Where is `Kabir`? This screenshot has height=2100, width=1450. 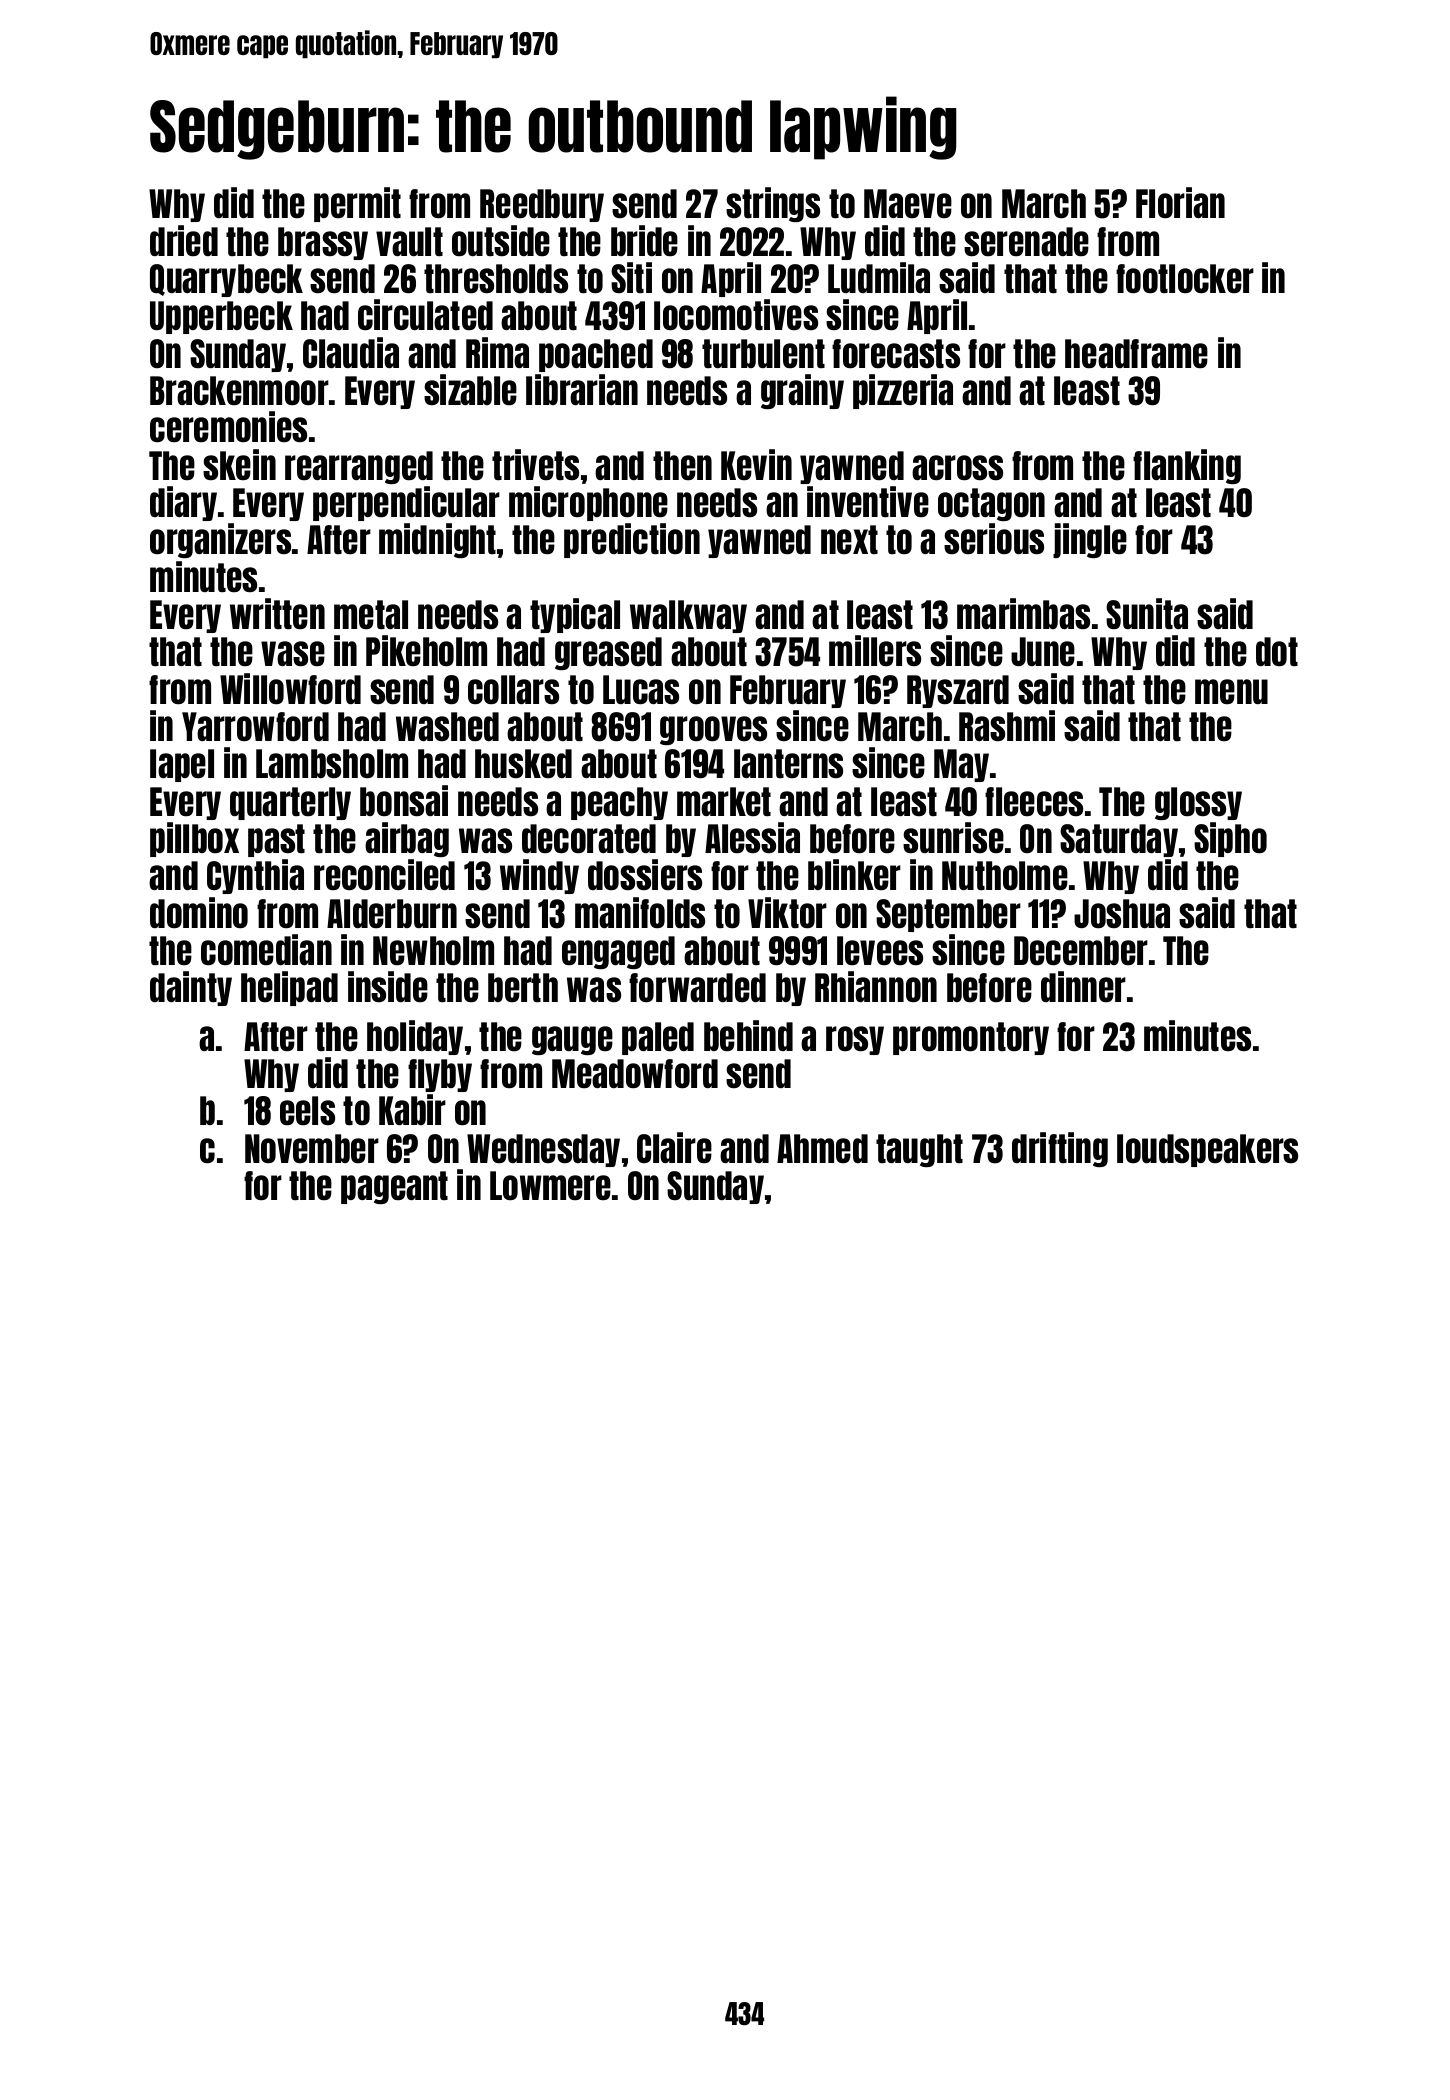 Kabir is located at coordinates (412, 1109).
